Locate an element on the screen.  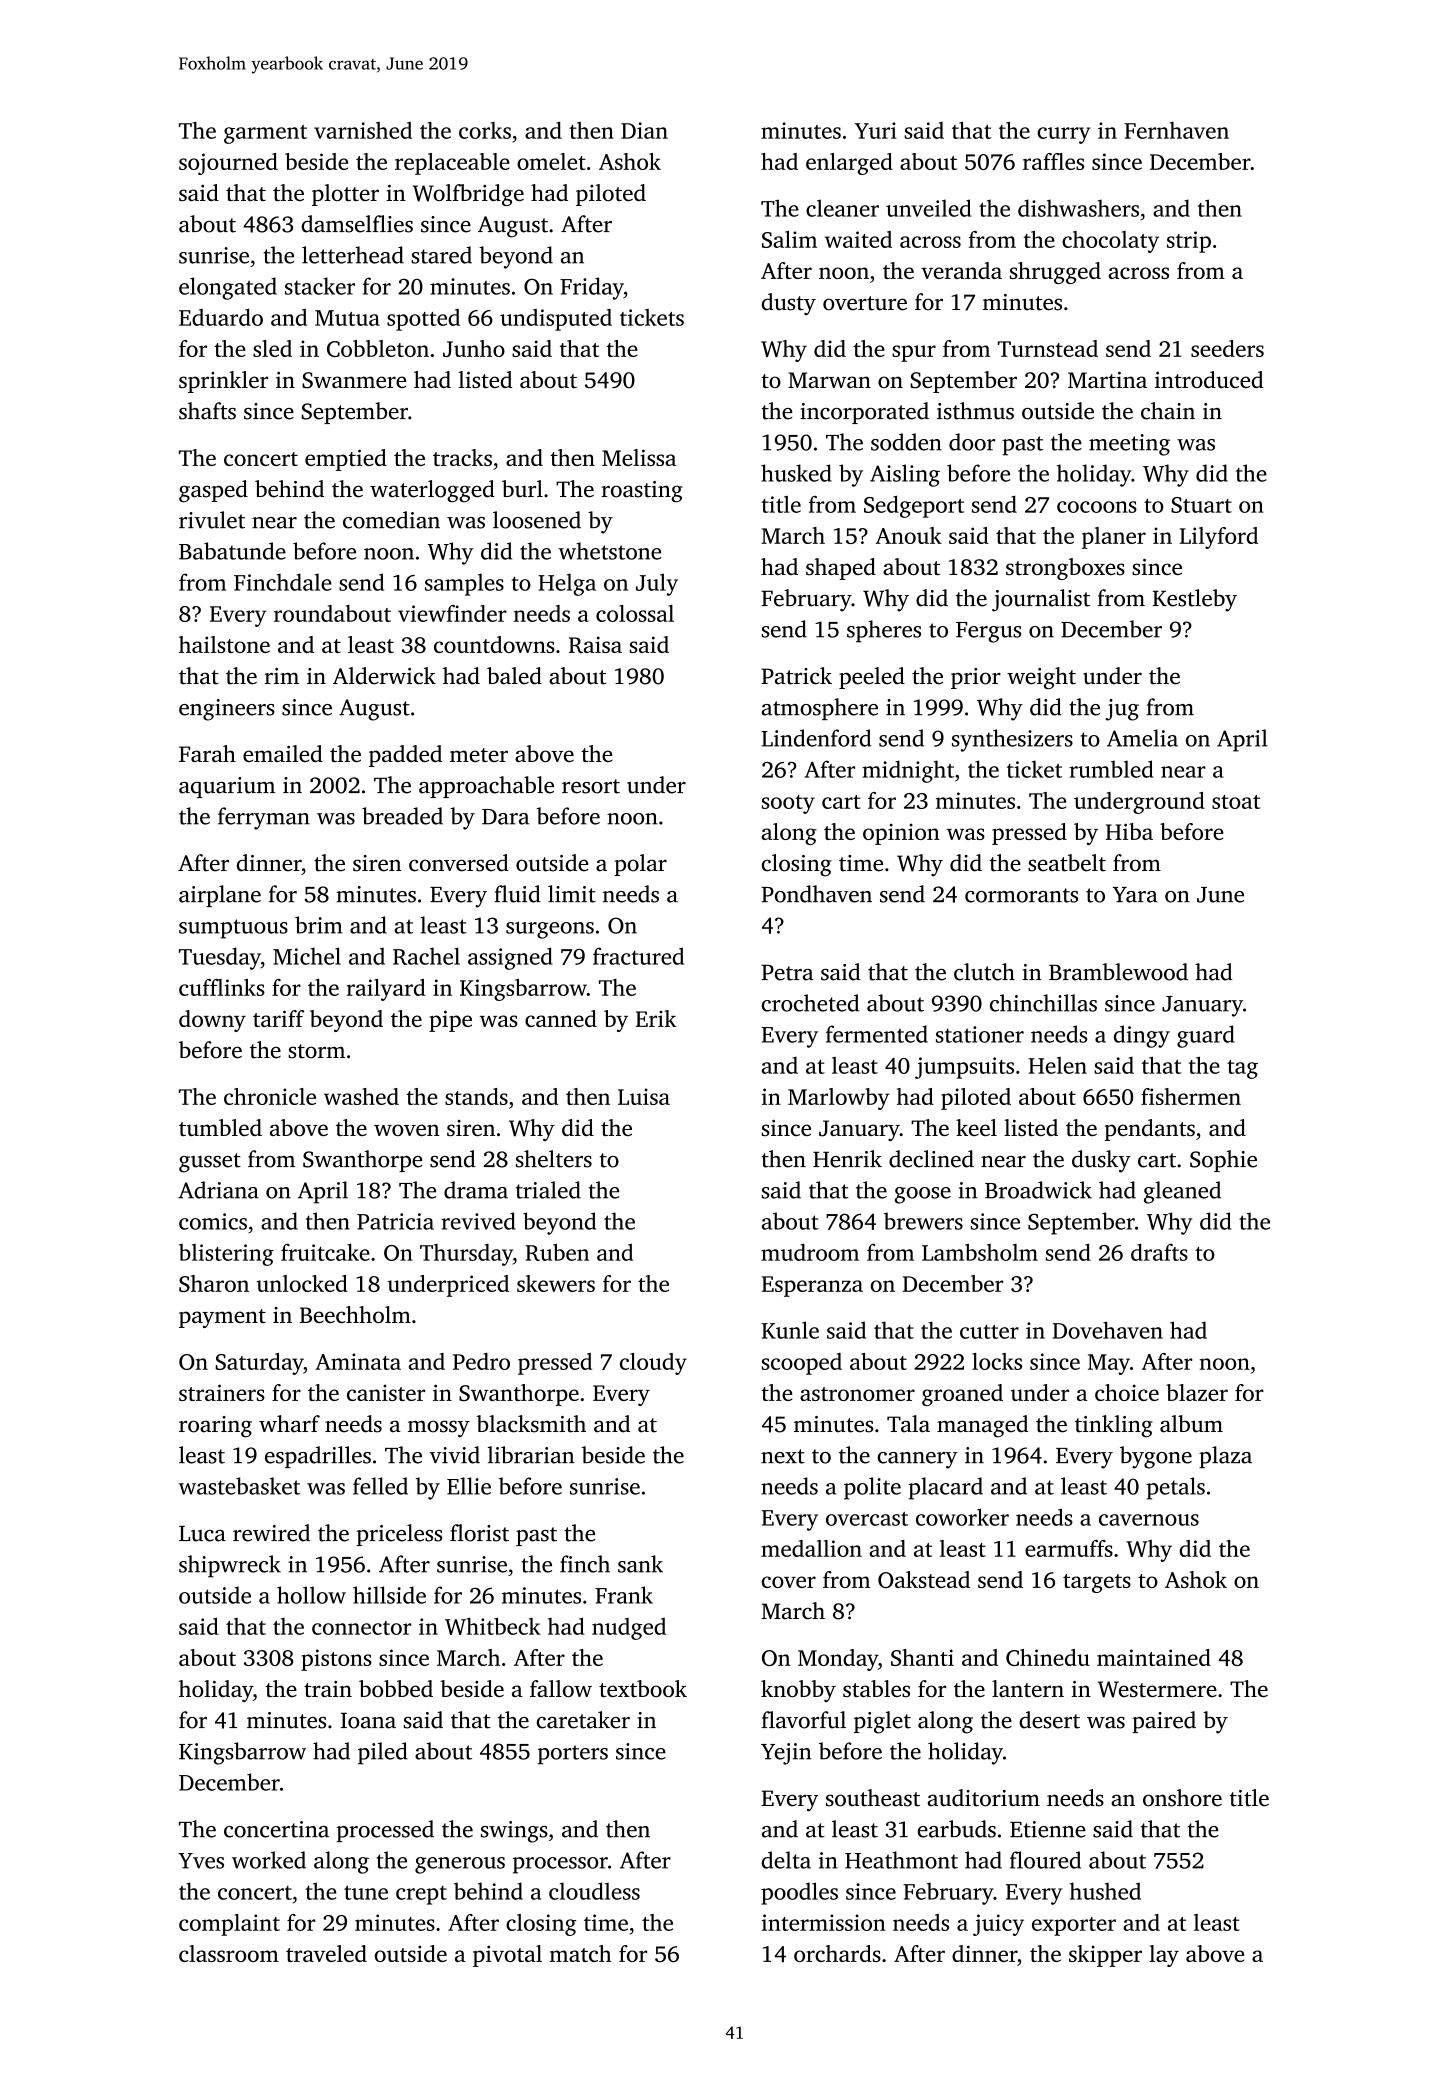
Fernhaven is located at coordinates (1176, 130).
